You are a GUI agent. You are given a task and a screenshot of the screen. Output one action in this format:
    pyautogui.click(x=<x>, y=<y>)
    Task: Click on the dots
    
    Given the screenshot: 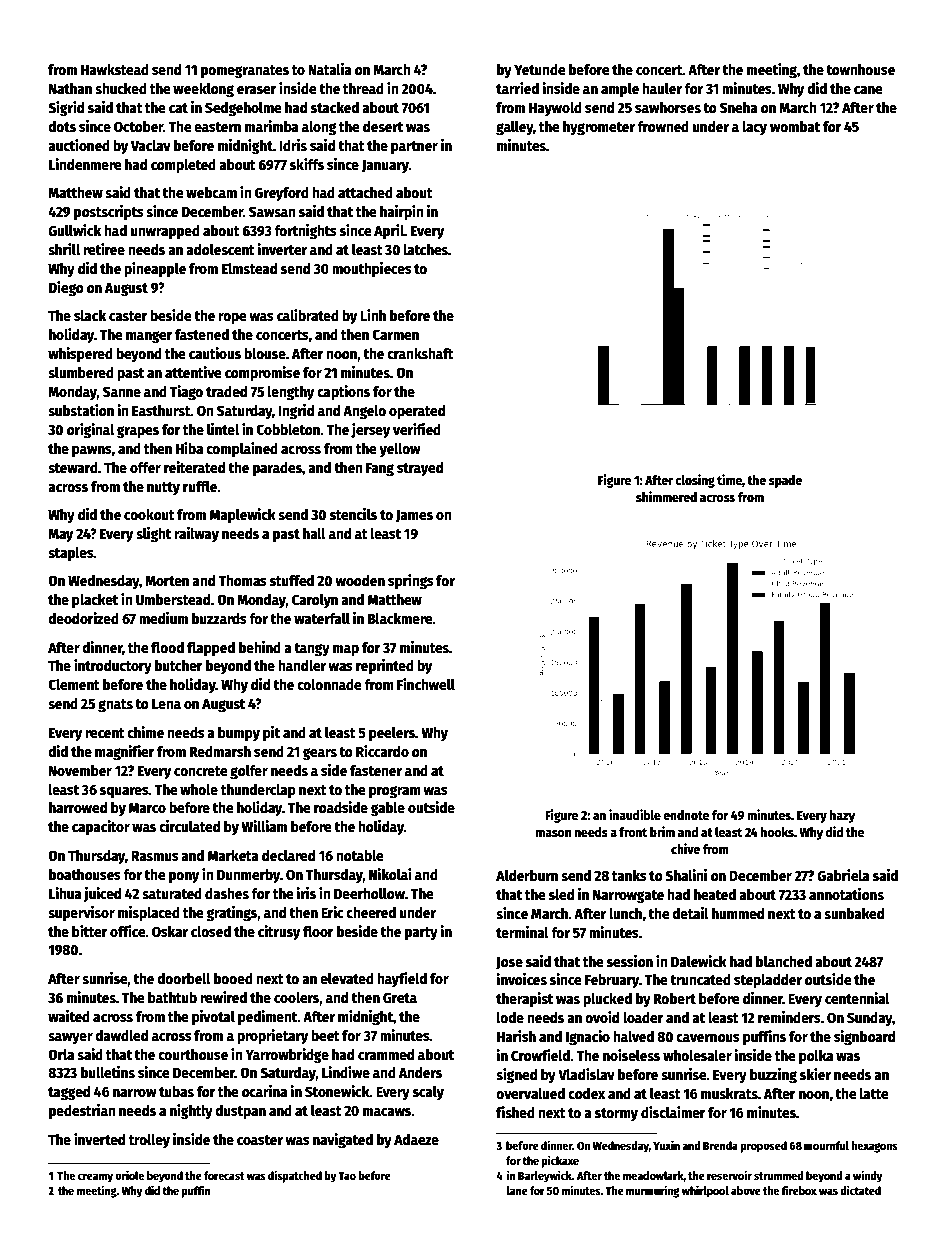 What is the action you would take?
    pyautogui.click(x=62, y=126)
